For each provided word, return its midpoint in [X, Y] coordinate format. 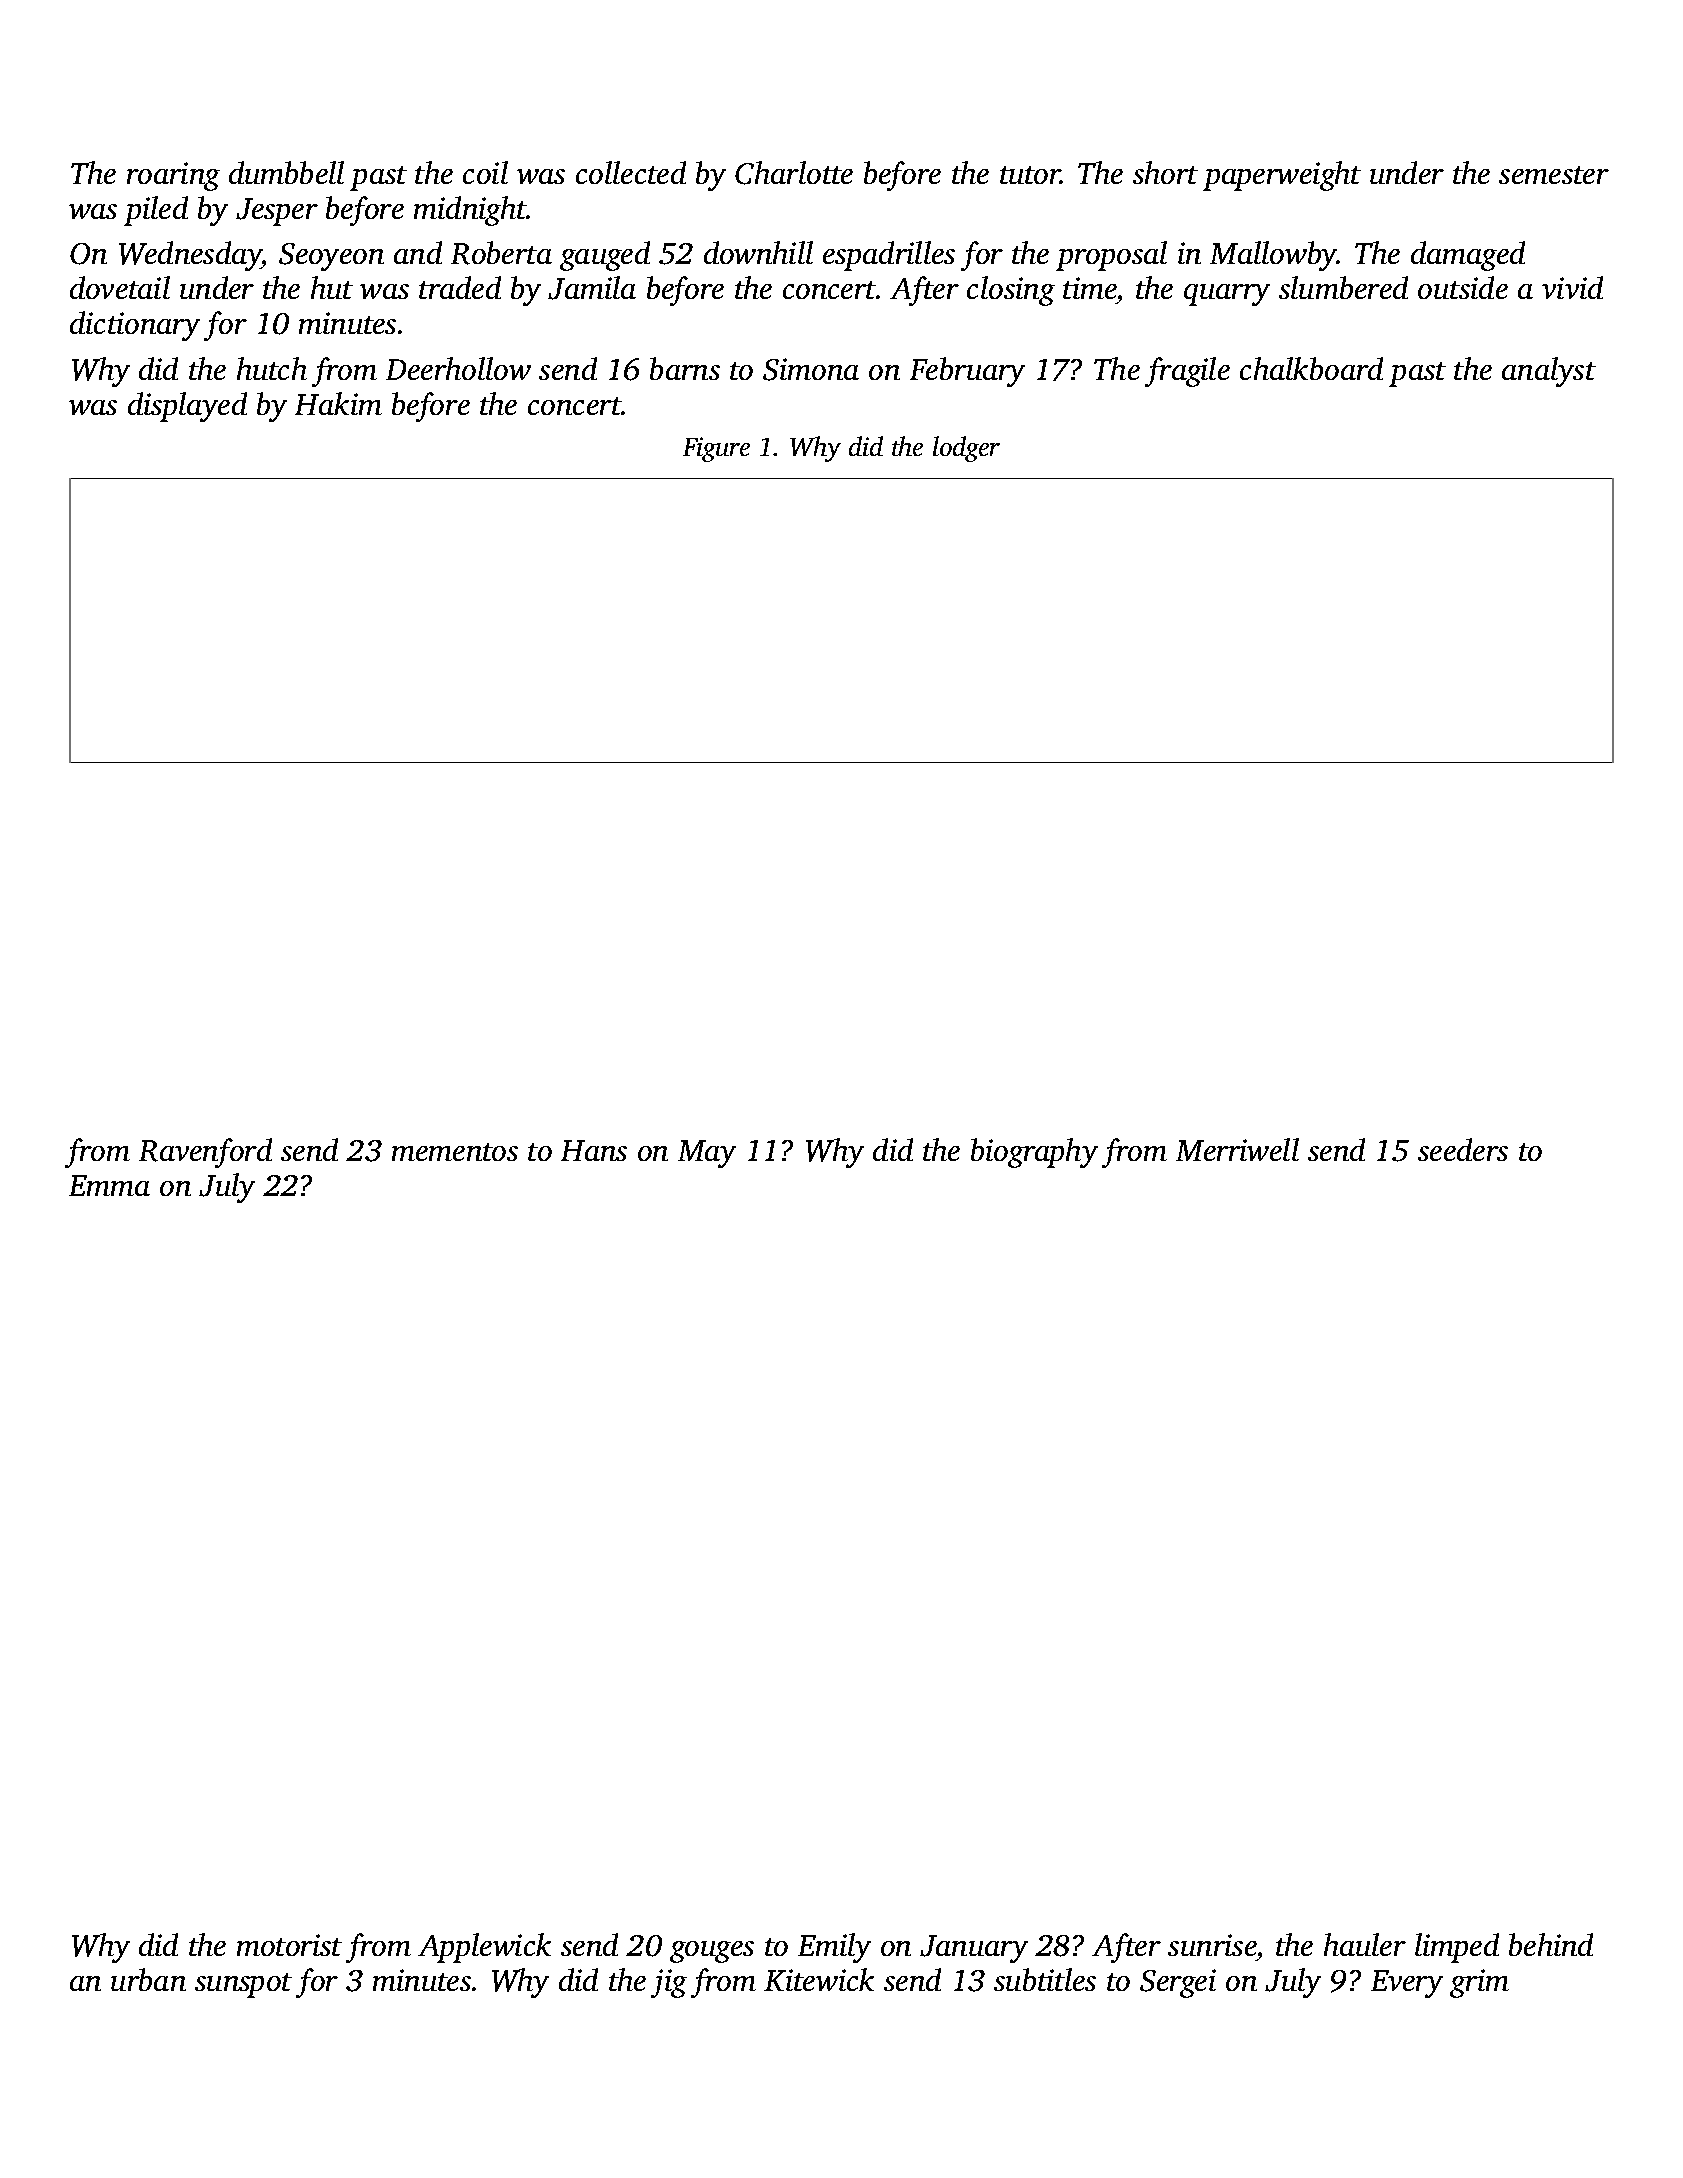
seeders [1463, 1149]
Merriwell [1237, 1149]
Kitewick [819, 1979]
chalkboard [1311, 368]
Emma [109, 1185]
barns [685, 368]
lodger [966, 449]
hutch [272, 368]
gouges [712, 1952]
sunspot [243, 1985]
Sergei [1178, 1983]
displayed [187, 407]
